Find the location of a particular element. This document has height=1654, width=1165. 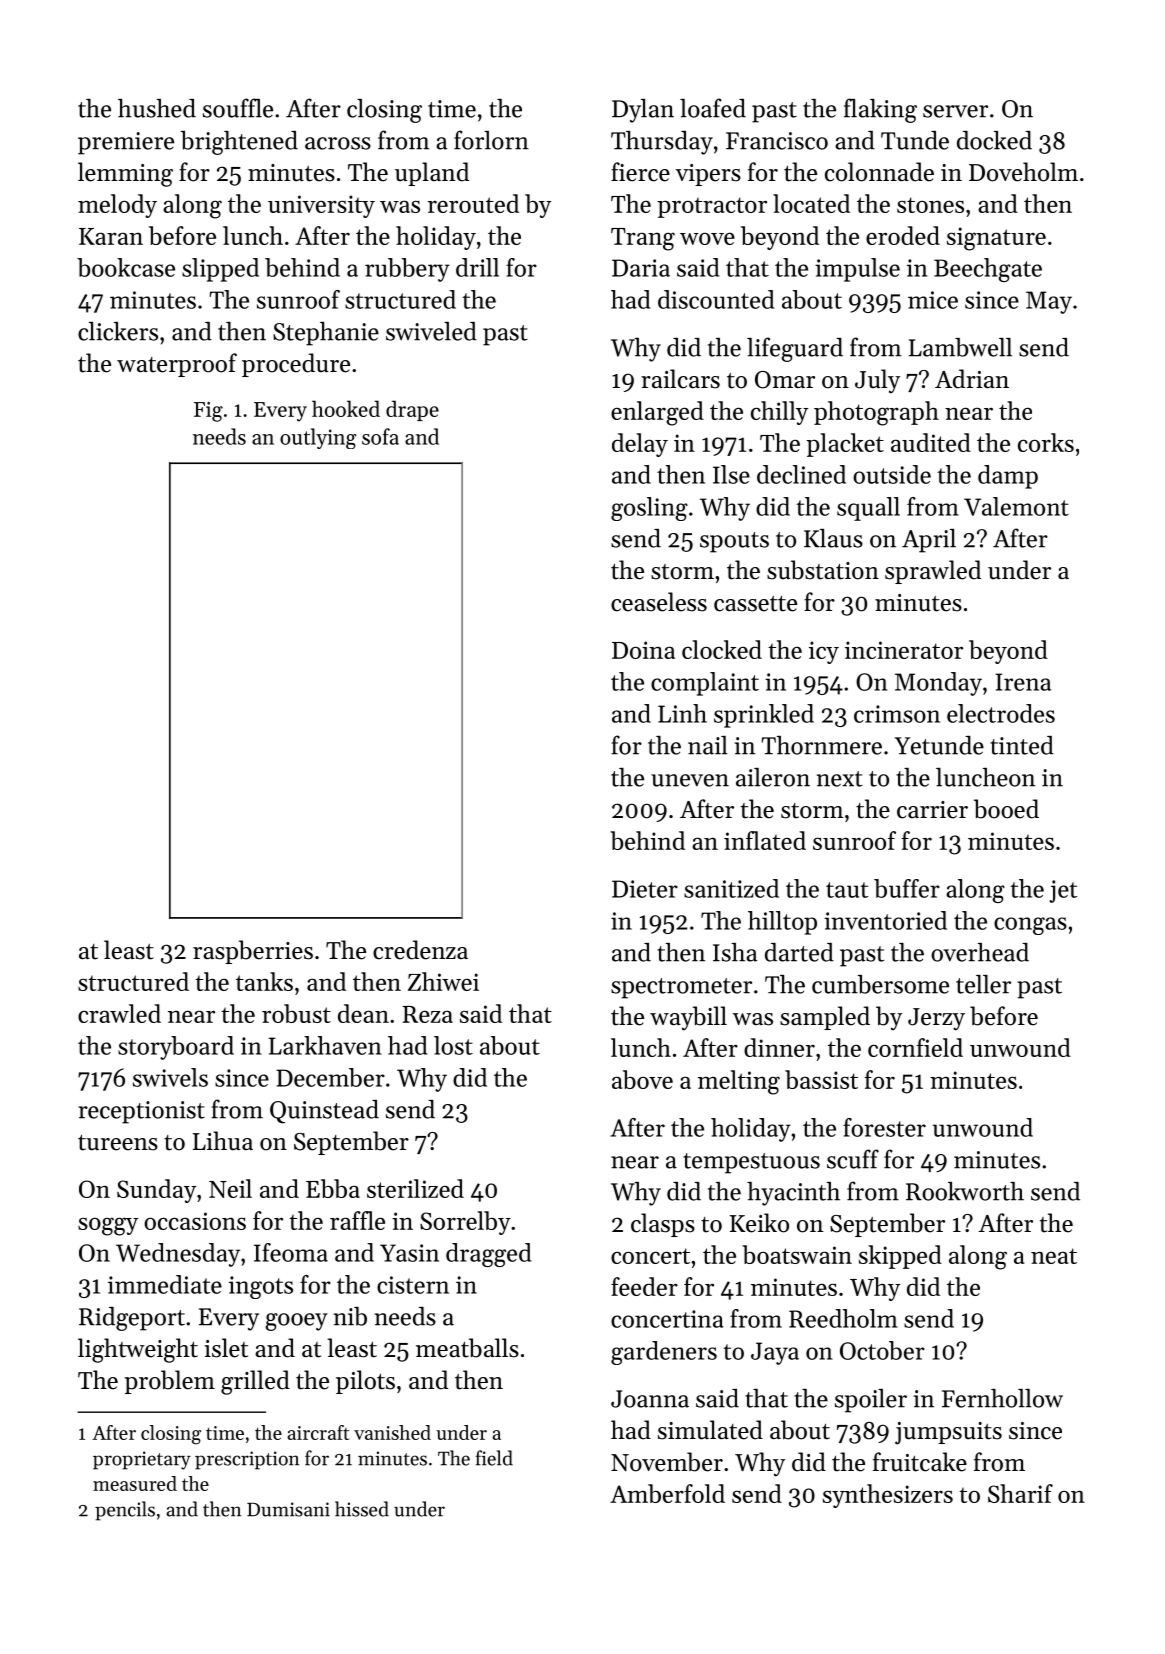

hushed is located at coordinates (157, 108).
